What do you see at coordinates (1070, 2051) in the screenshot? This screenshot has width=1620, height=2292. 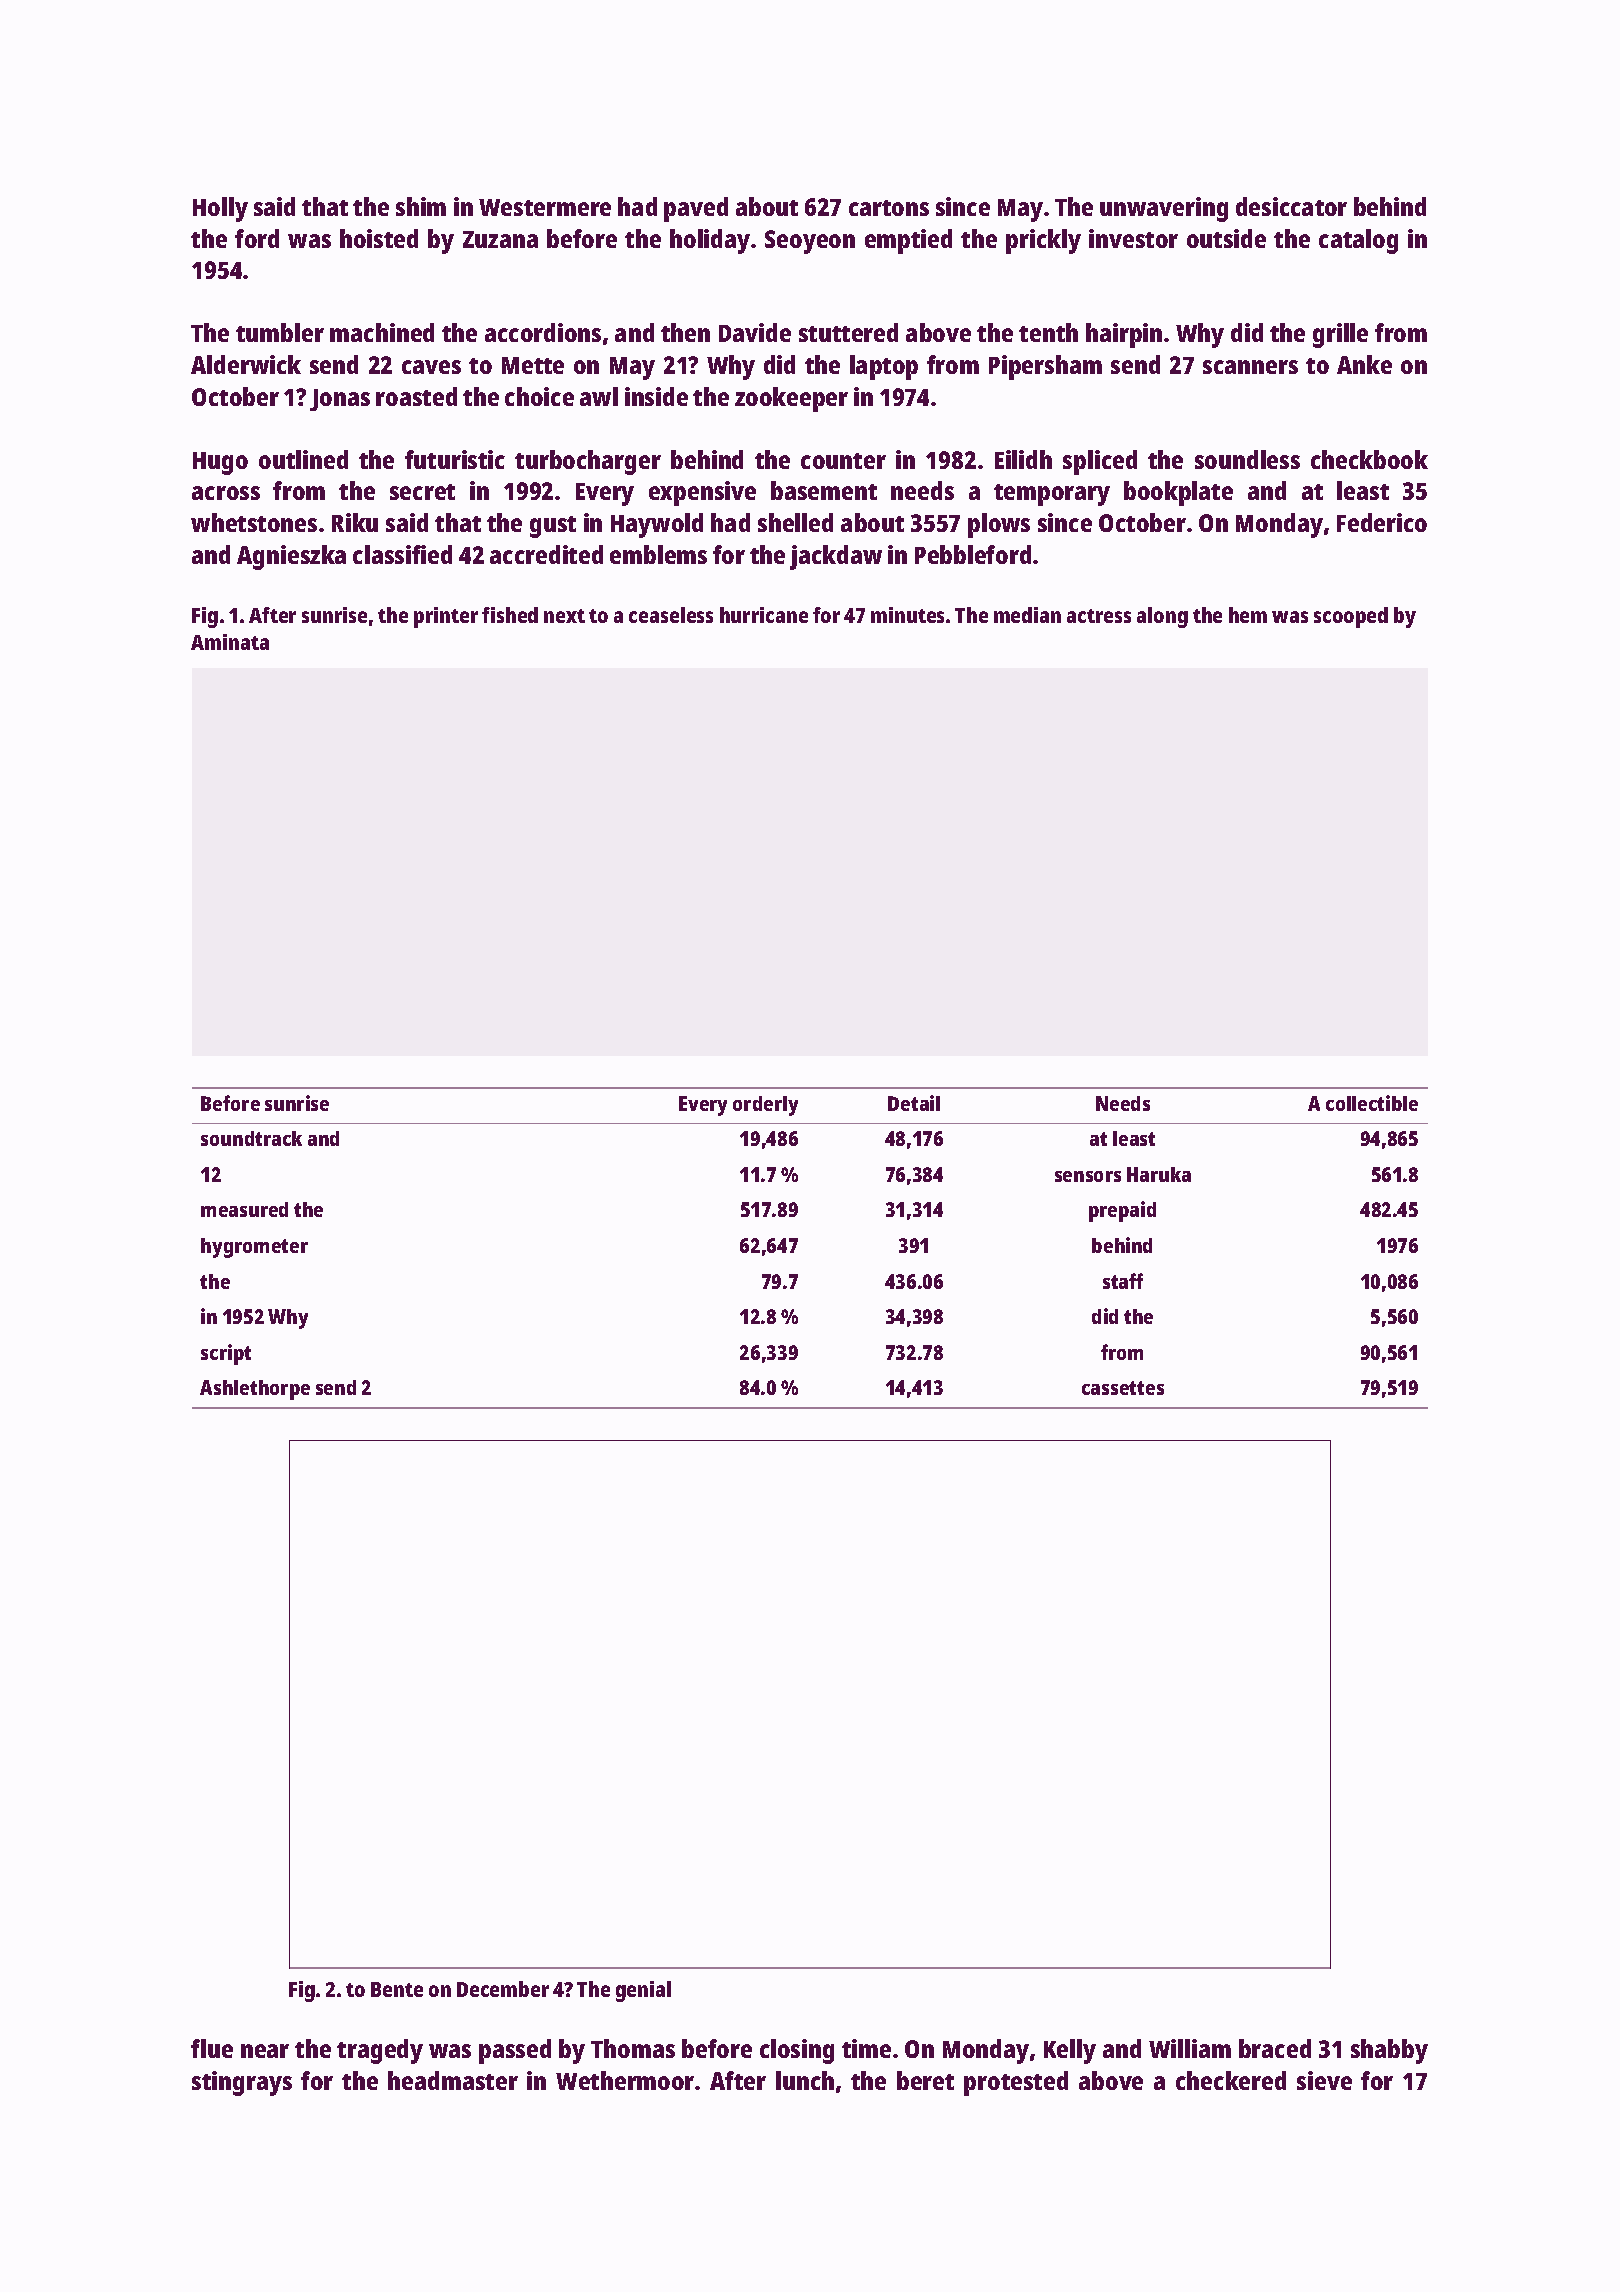 I see `Kelly` at bounding box center [1070, 2051].
